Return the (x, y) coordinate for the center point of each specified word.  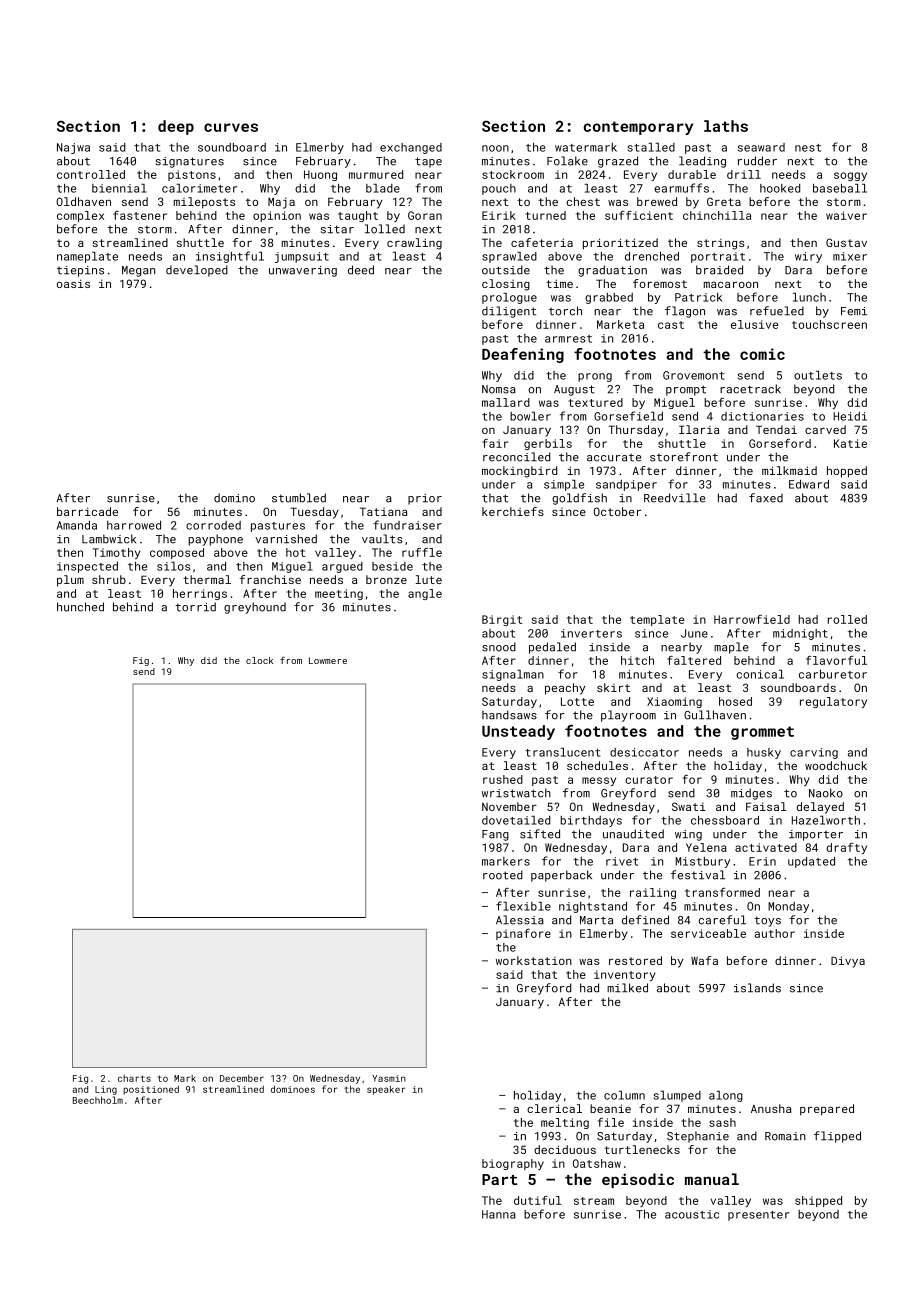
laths (726, 126)
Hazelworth (826, 820)
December (242, 1078)
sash (722, 1122)
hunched (80, 607)
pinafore (523, 934)
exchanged (411, 148)
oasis (73, 283)
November (509, 806)
